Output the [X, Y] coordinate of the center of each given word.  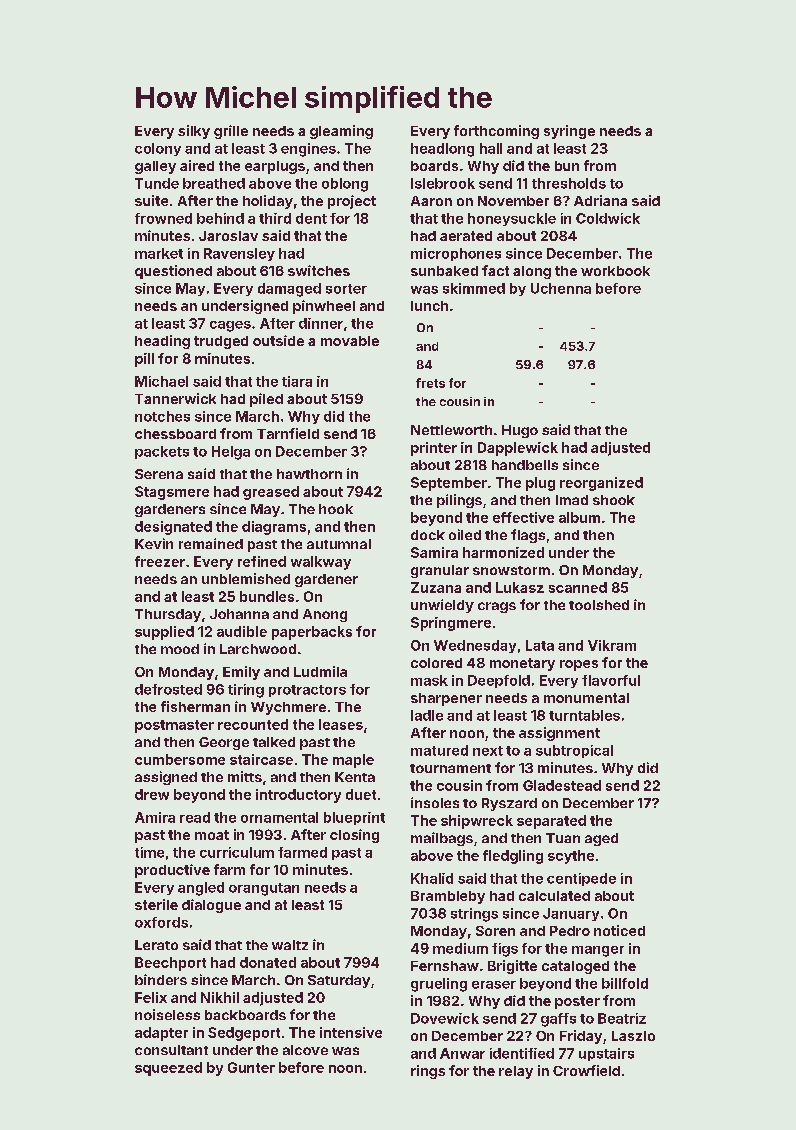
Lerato [156, 945]
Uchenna [561, 288]
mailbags [442, 839]
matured [439, 750]
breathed [214, 183]
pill [144, 360]
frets [430, 383]
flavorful [611, 680]
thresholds [569, 183]
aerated [466, 236]
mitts [245, 776]
